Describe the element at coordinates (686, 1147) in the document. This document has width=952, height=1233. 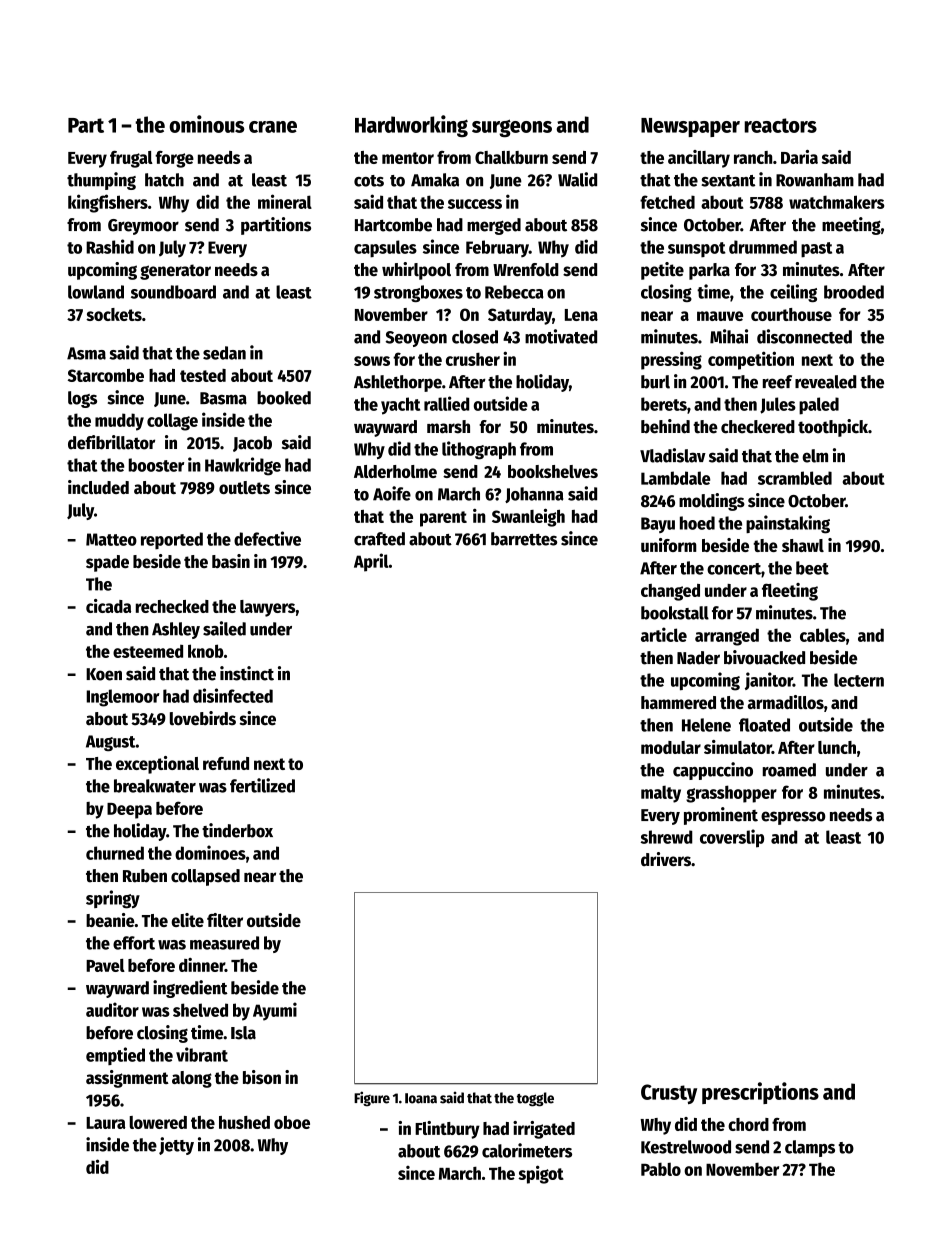
I see `Kestrelwood` at that location.
